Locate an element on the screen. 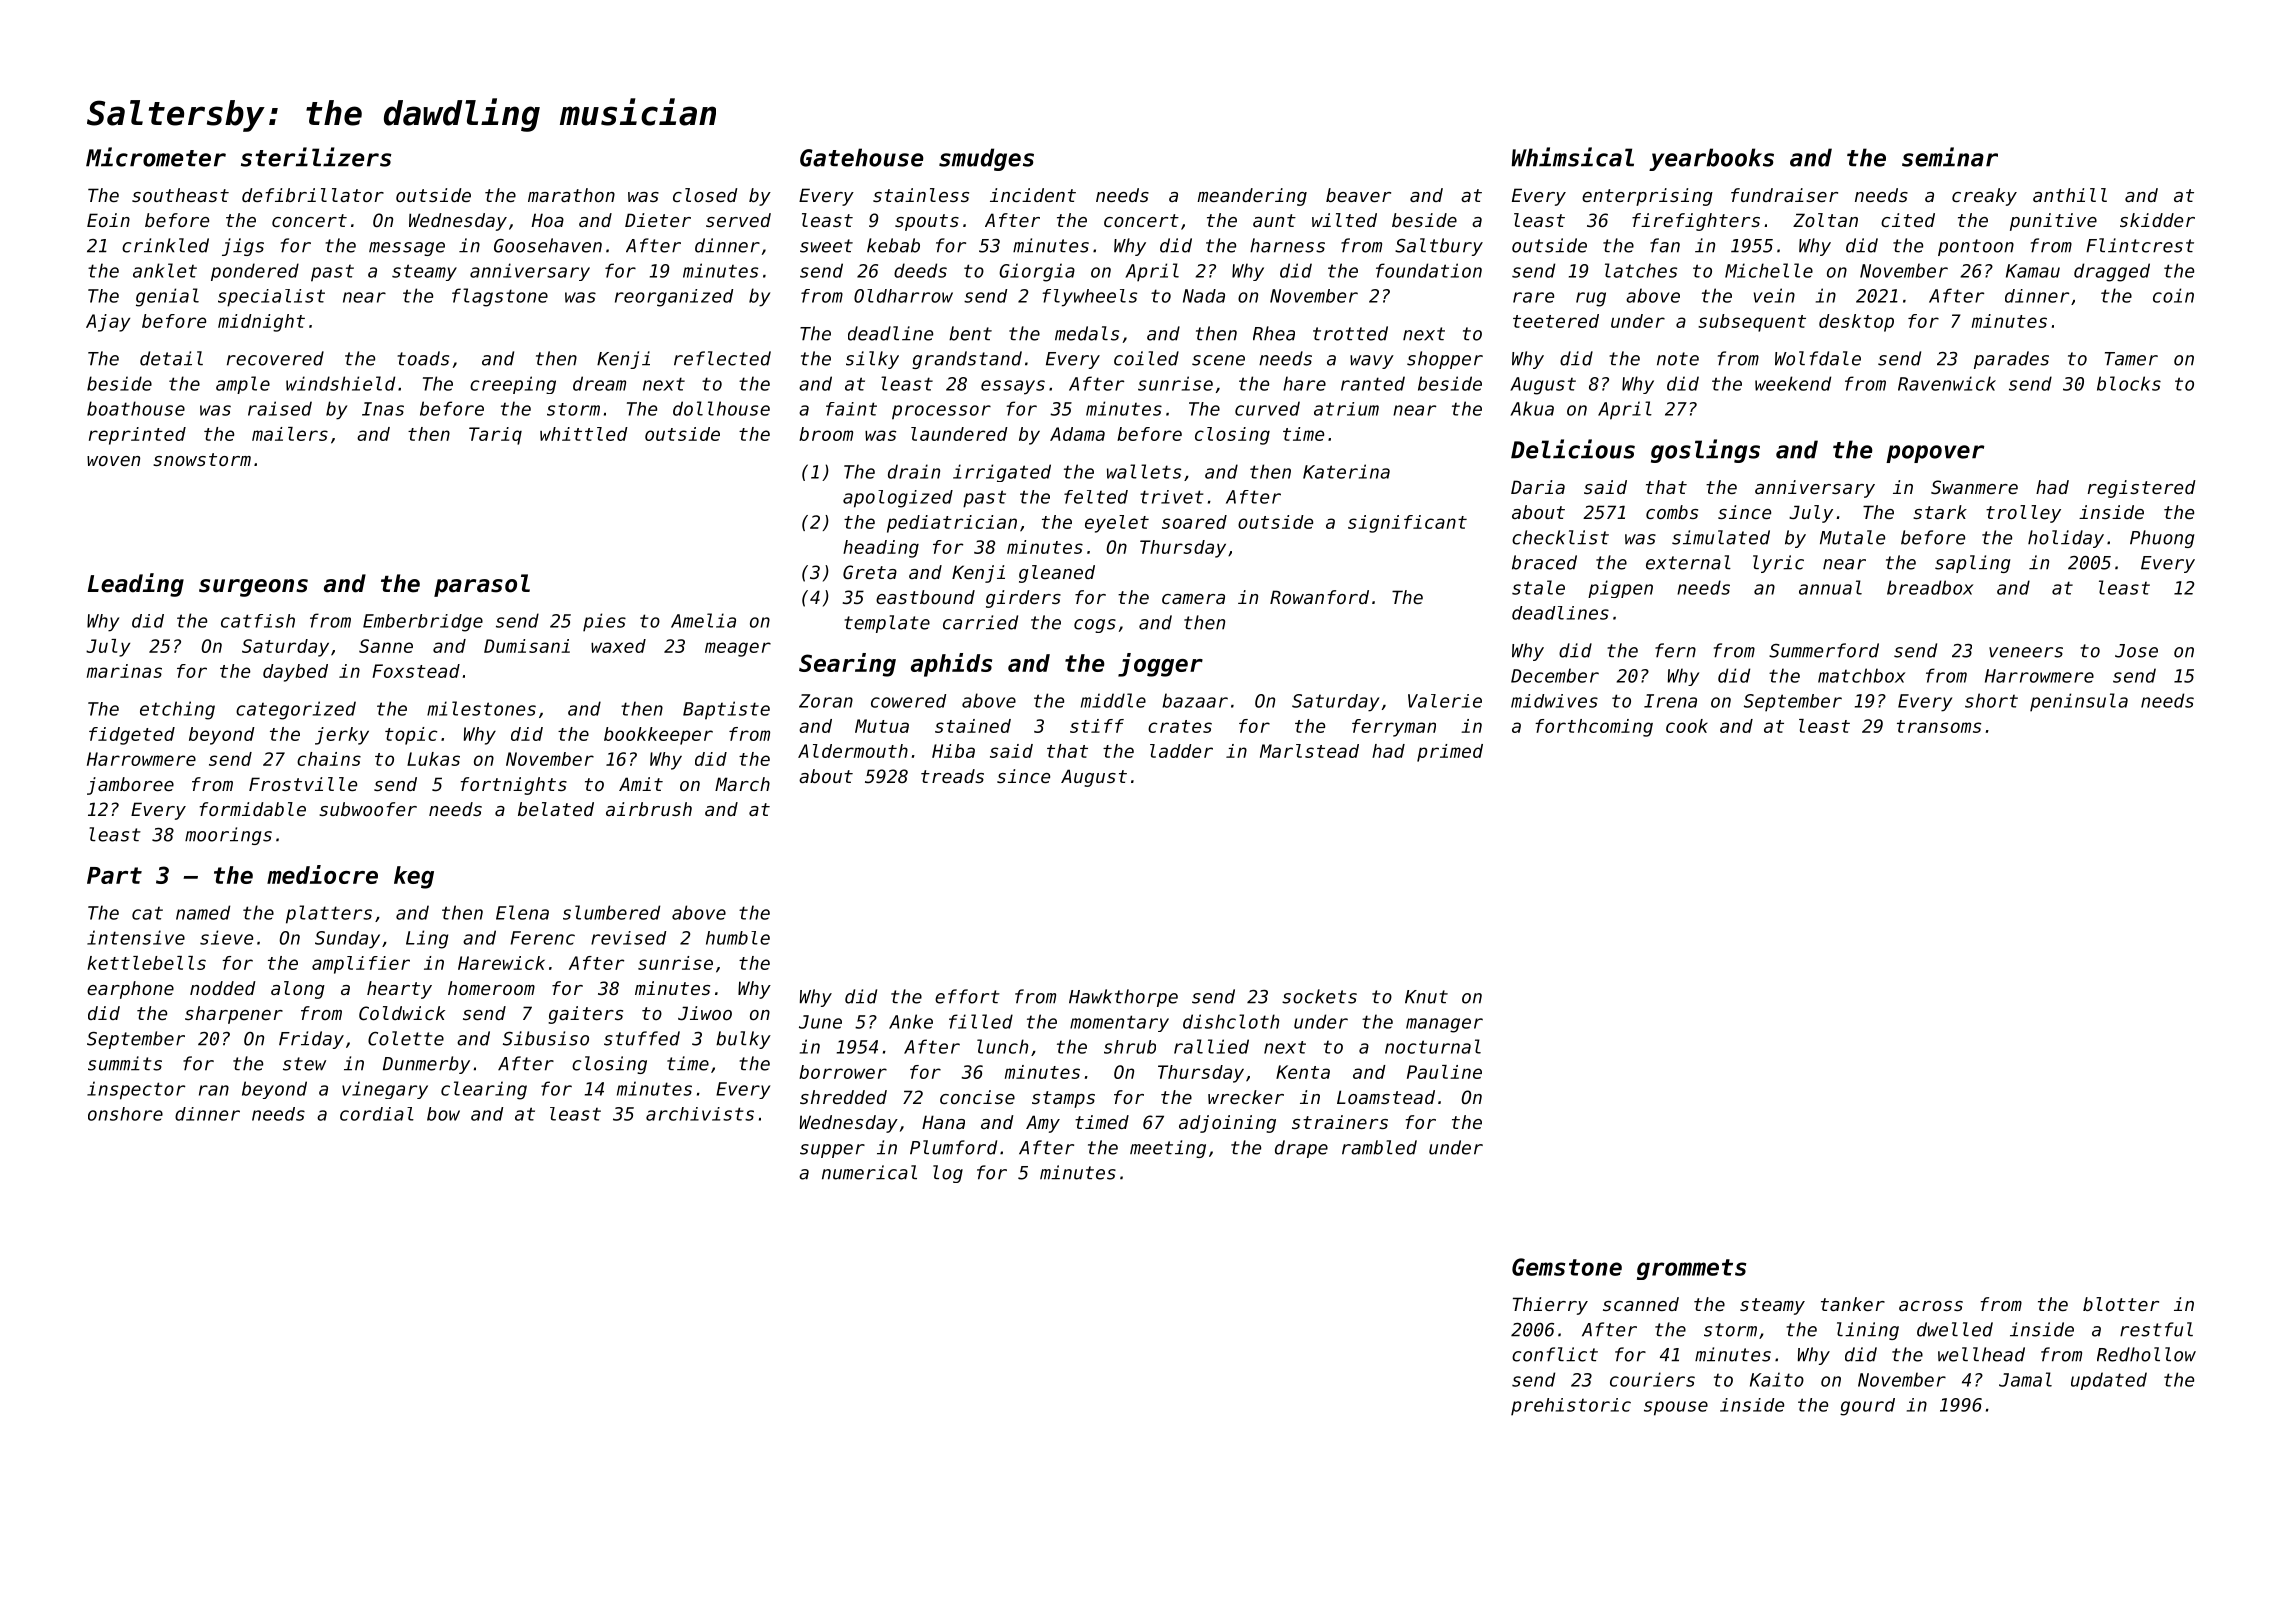  seminar is located at coordinates (1950, 157).
